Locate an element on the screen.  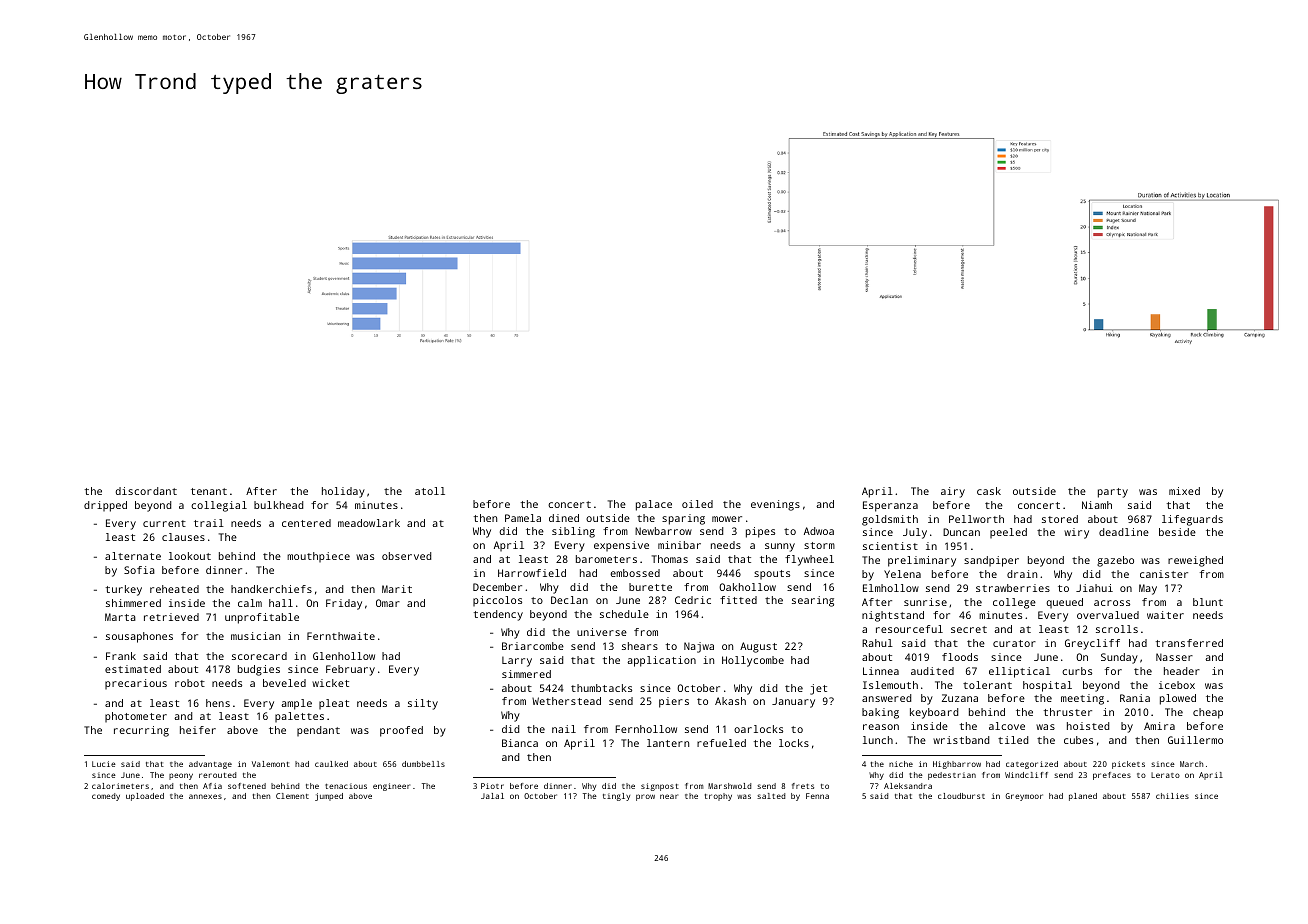
comedy is located at coordinates (106, 797).
